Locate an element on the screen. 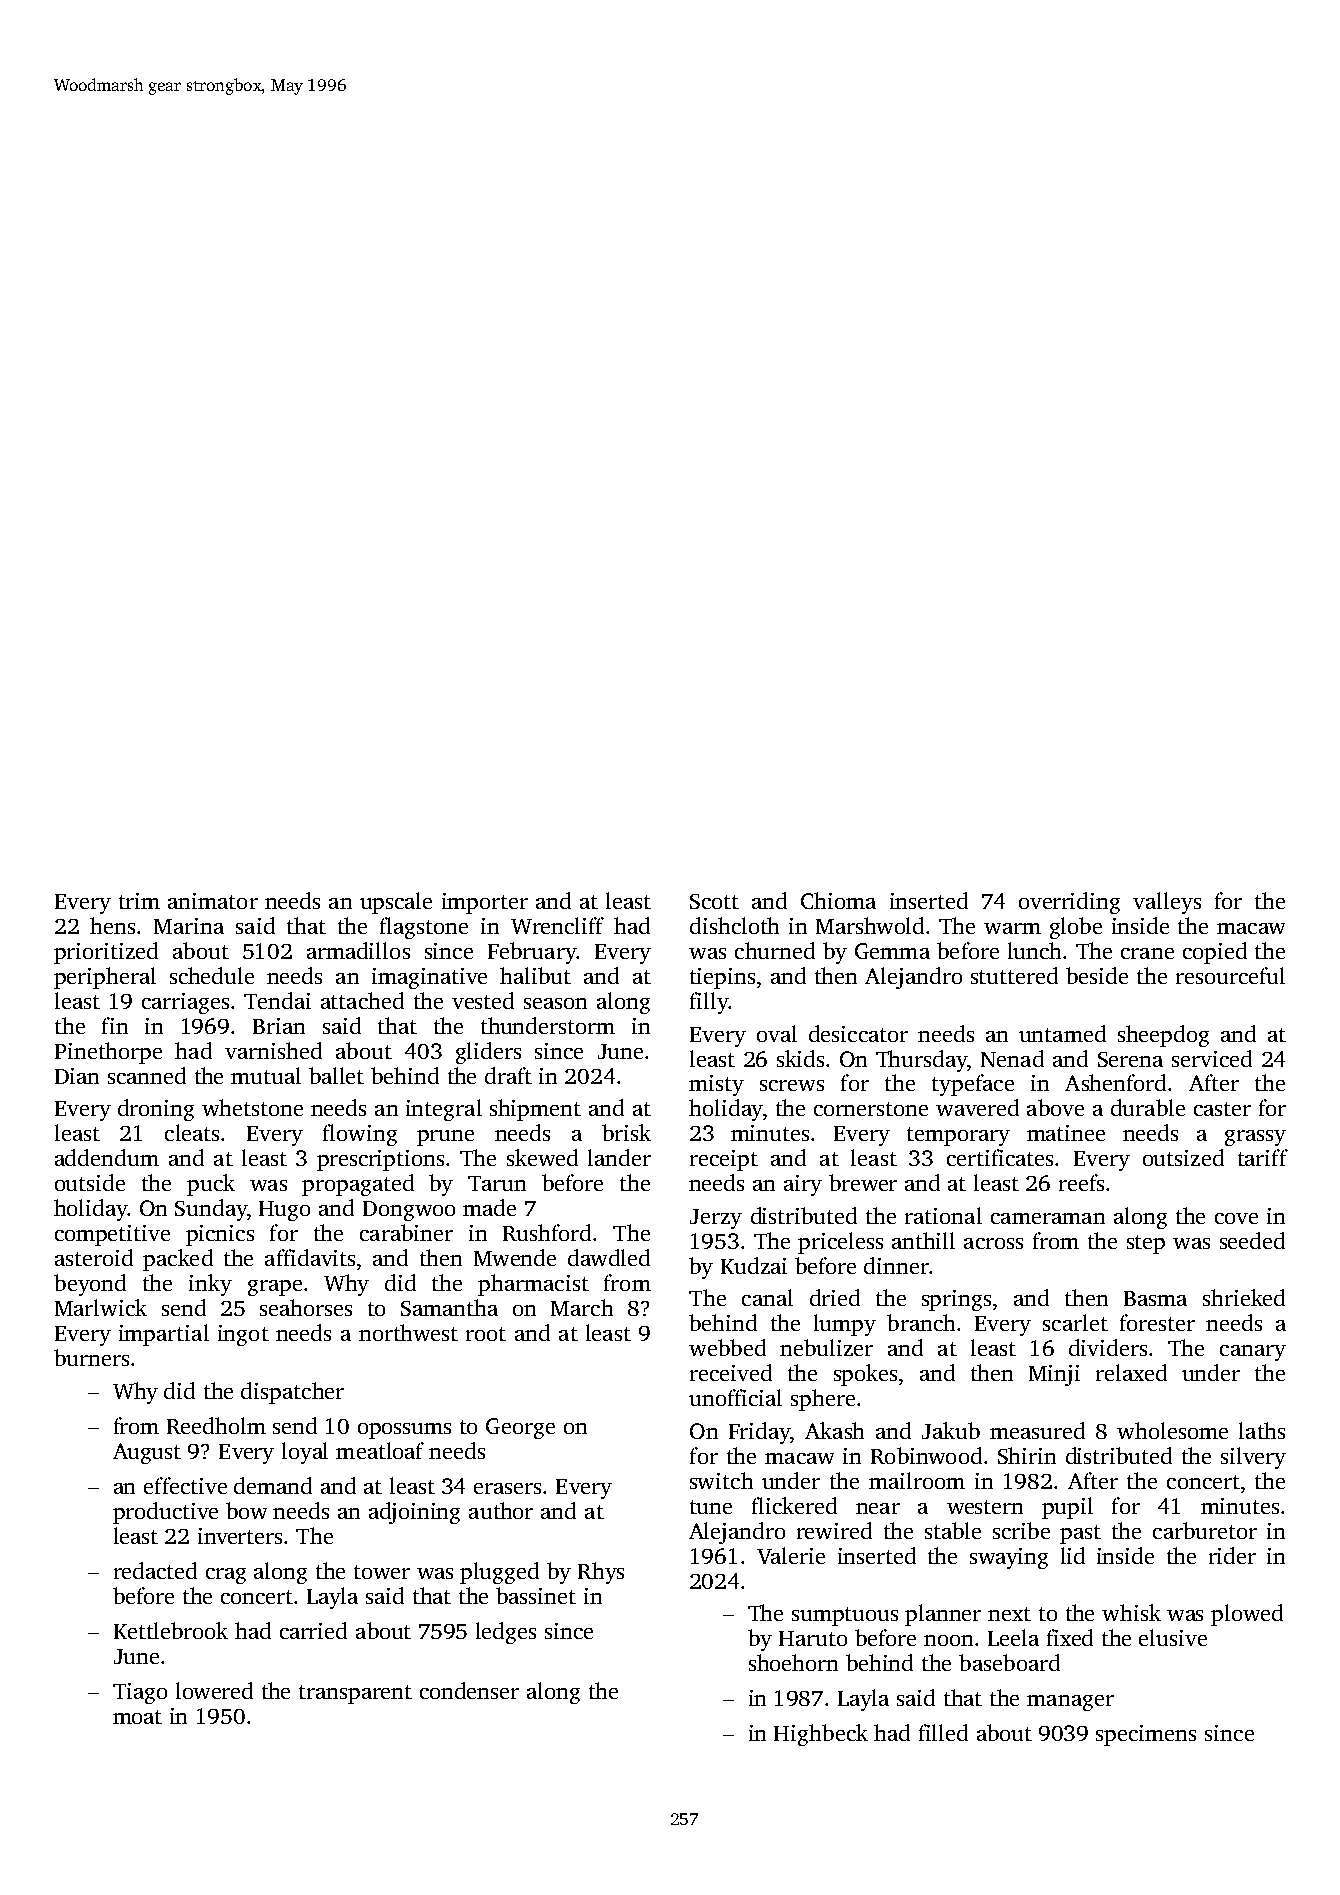 This screenshot has height=1895, width=1340. Valerie is located at coordinates (791, 1555).
